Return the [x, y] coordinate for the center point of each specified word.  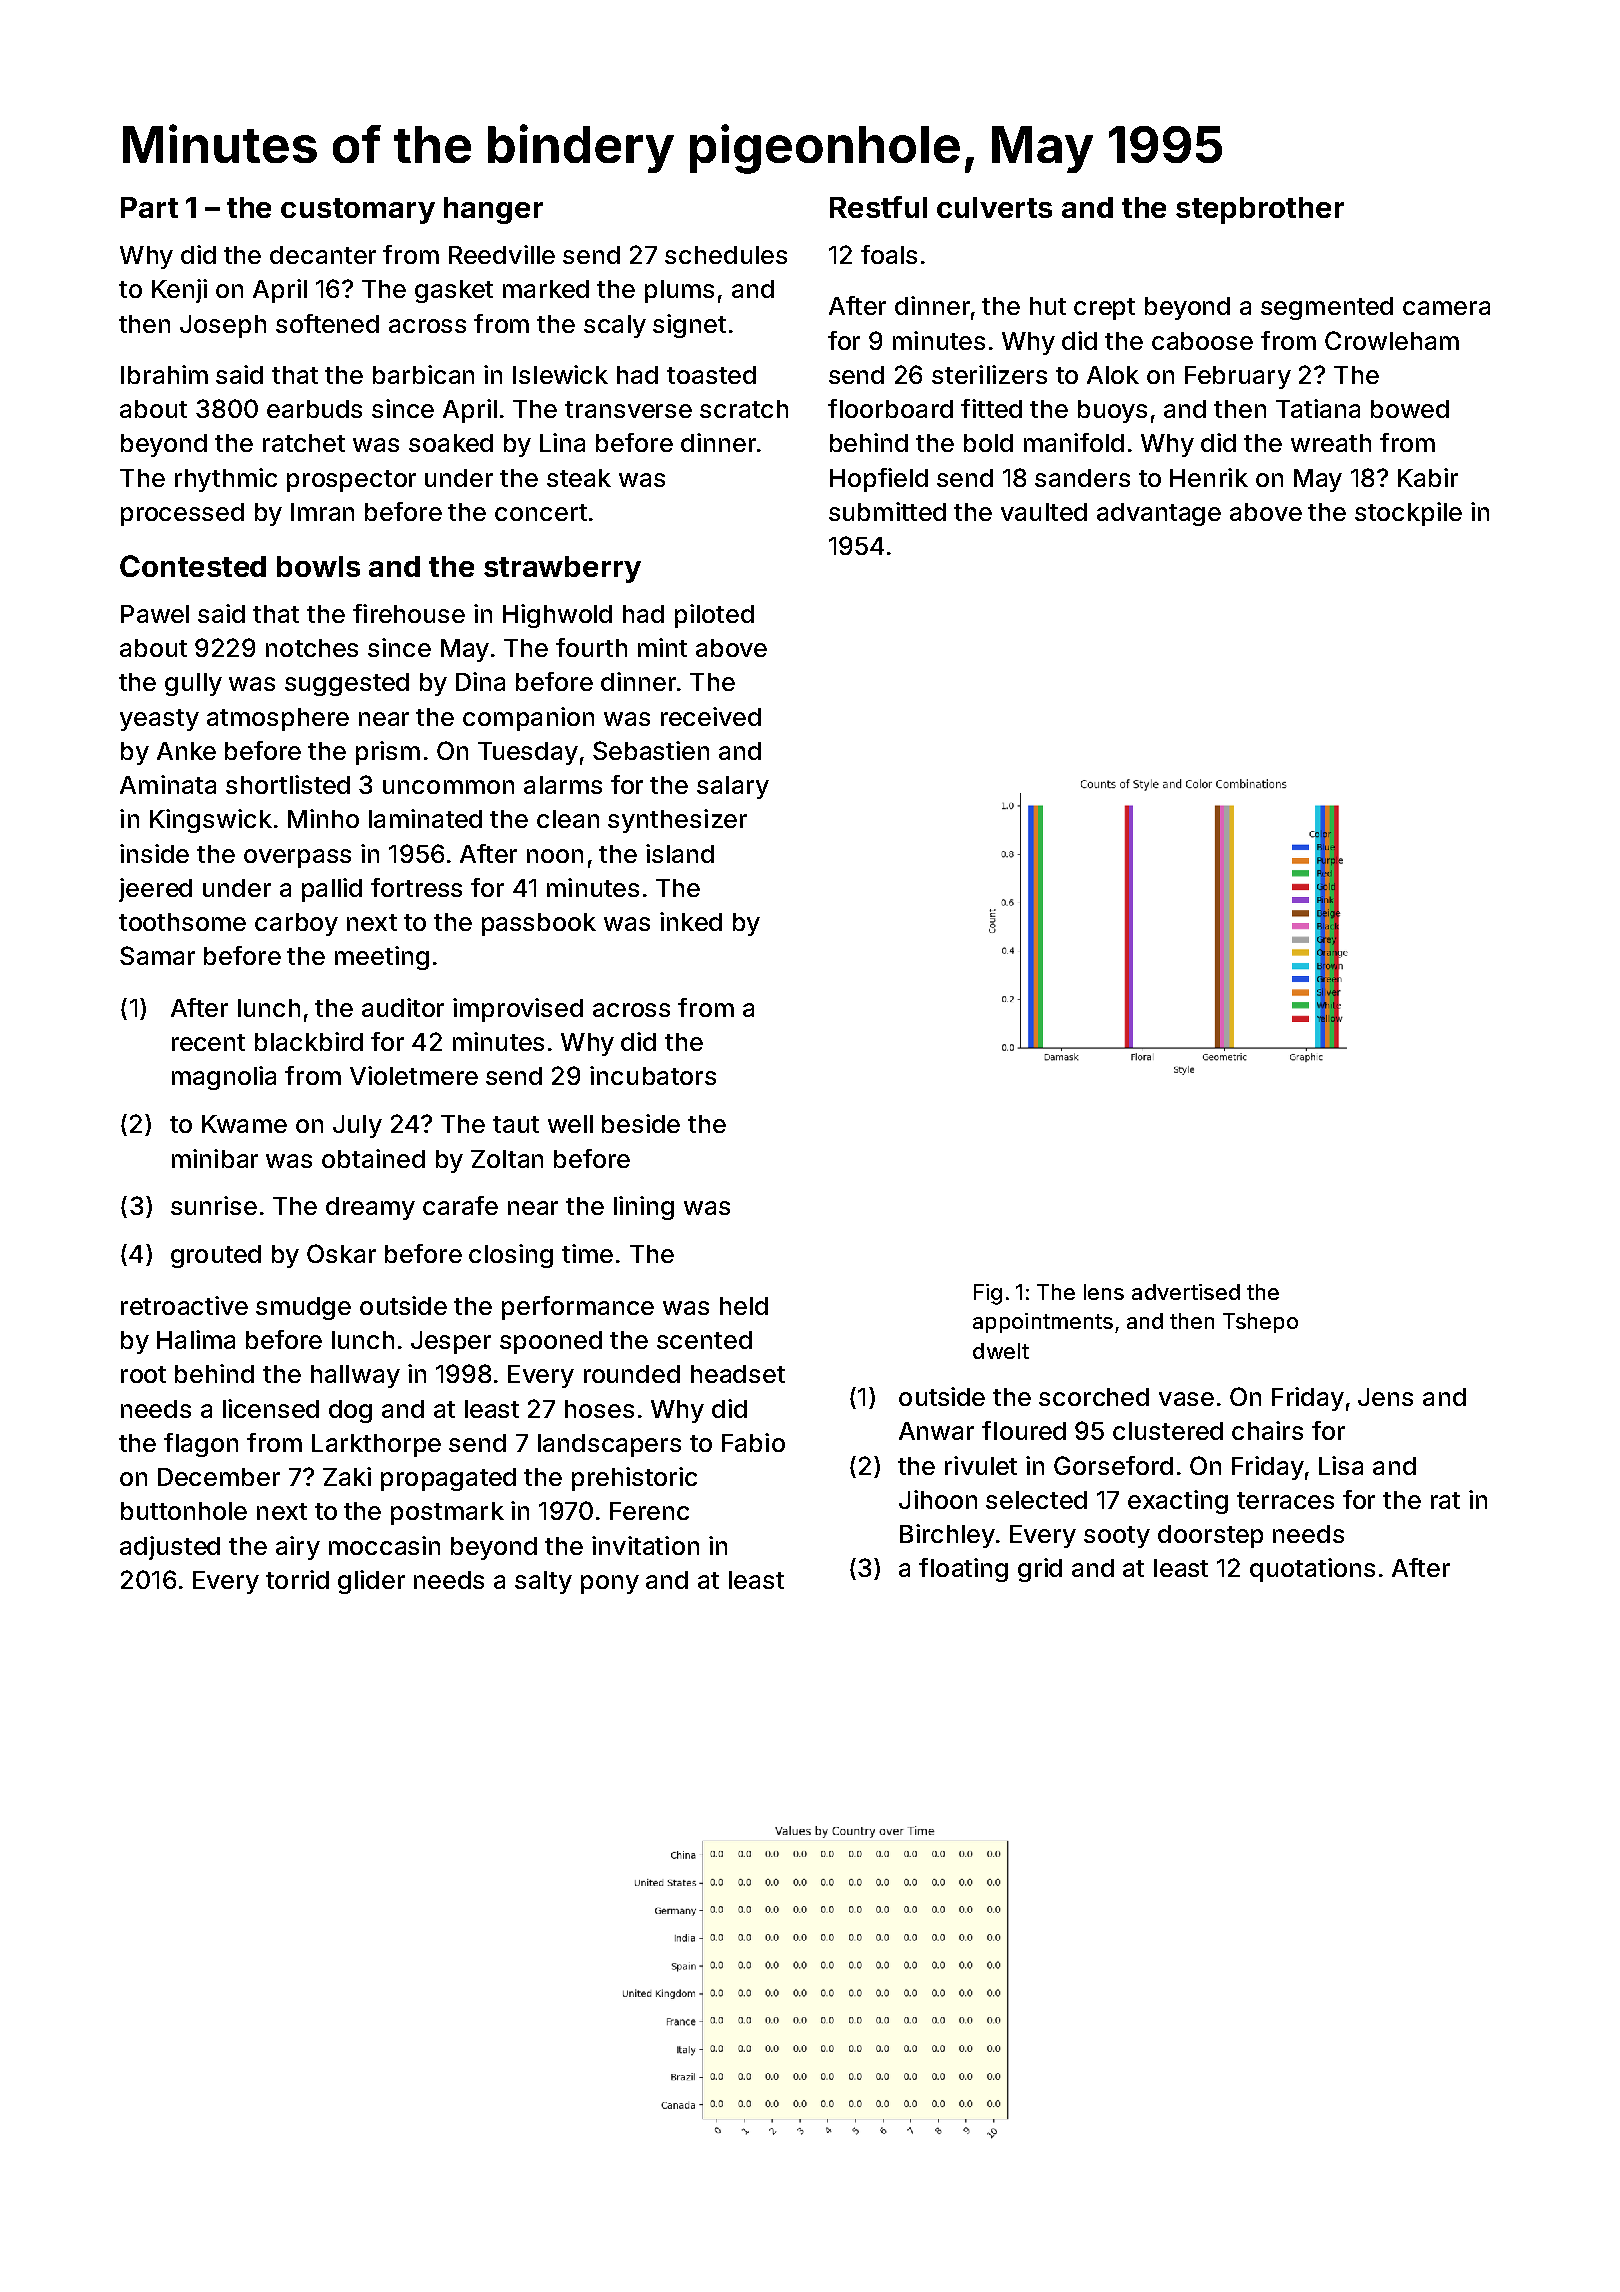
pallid [332, 890]
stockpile [1408, 514]
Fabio [753, 1442]
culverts [994, 207]
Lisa [1341, 1465]
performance [578, 1308]
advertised [1186, 1292]
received [711, 716]
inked [691, 921]
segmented [1327, 308]
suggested [347, 684]
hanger [493, 210]
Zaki [347, 1476]
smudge [303, 1308]
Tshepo [1260, 1323]
